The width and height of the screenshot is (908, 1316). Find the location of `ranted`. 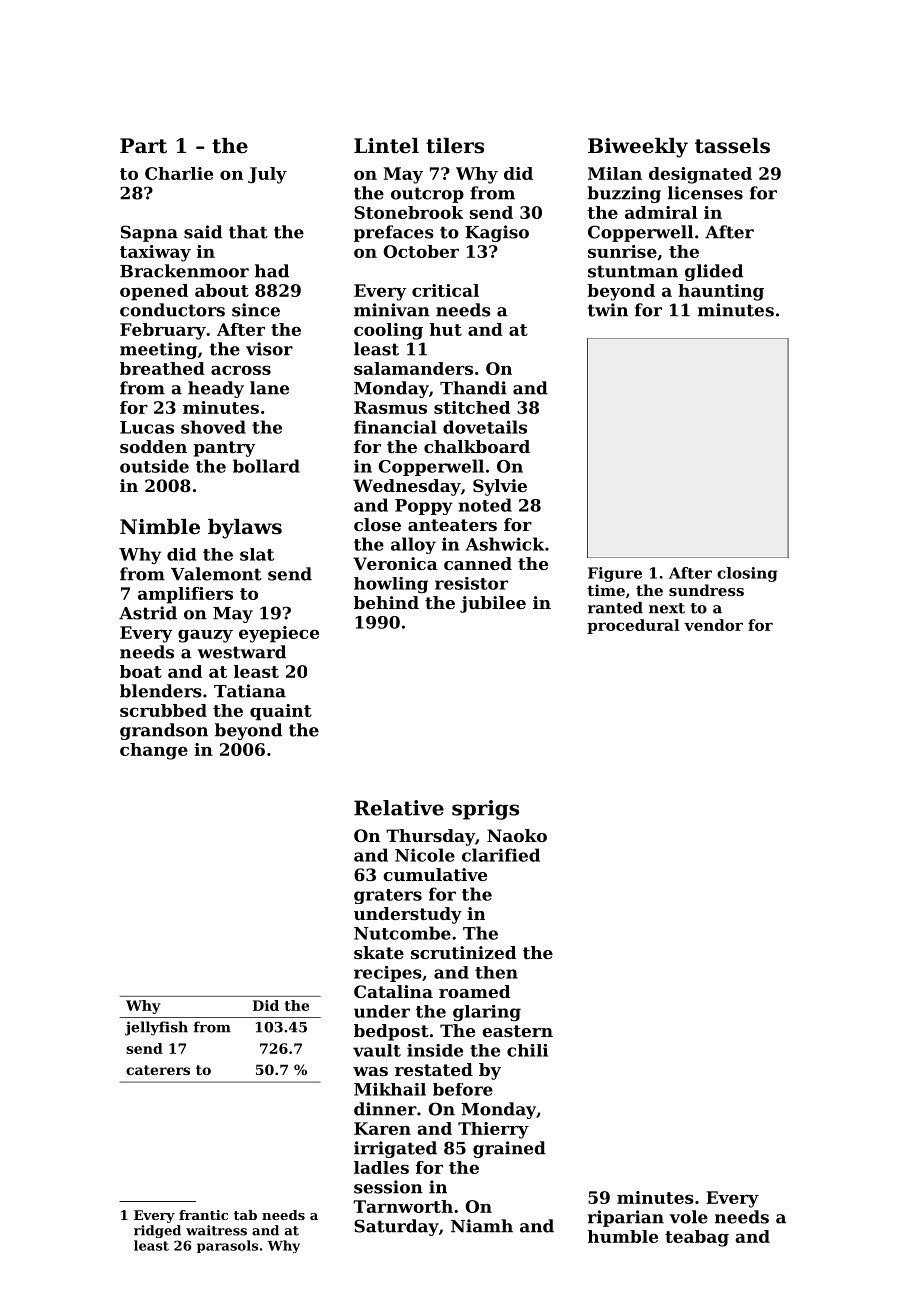

ranted is located at coordinates (615, 608).
